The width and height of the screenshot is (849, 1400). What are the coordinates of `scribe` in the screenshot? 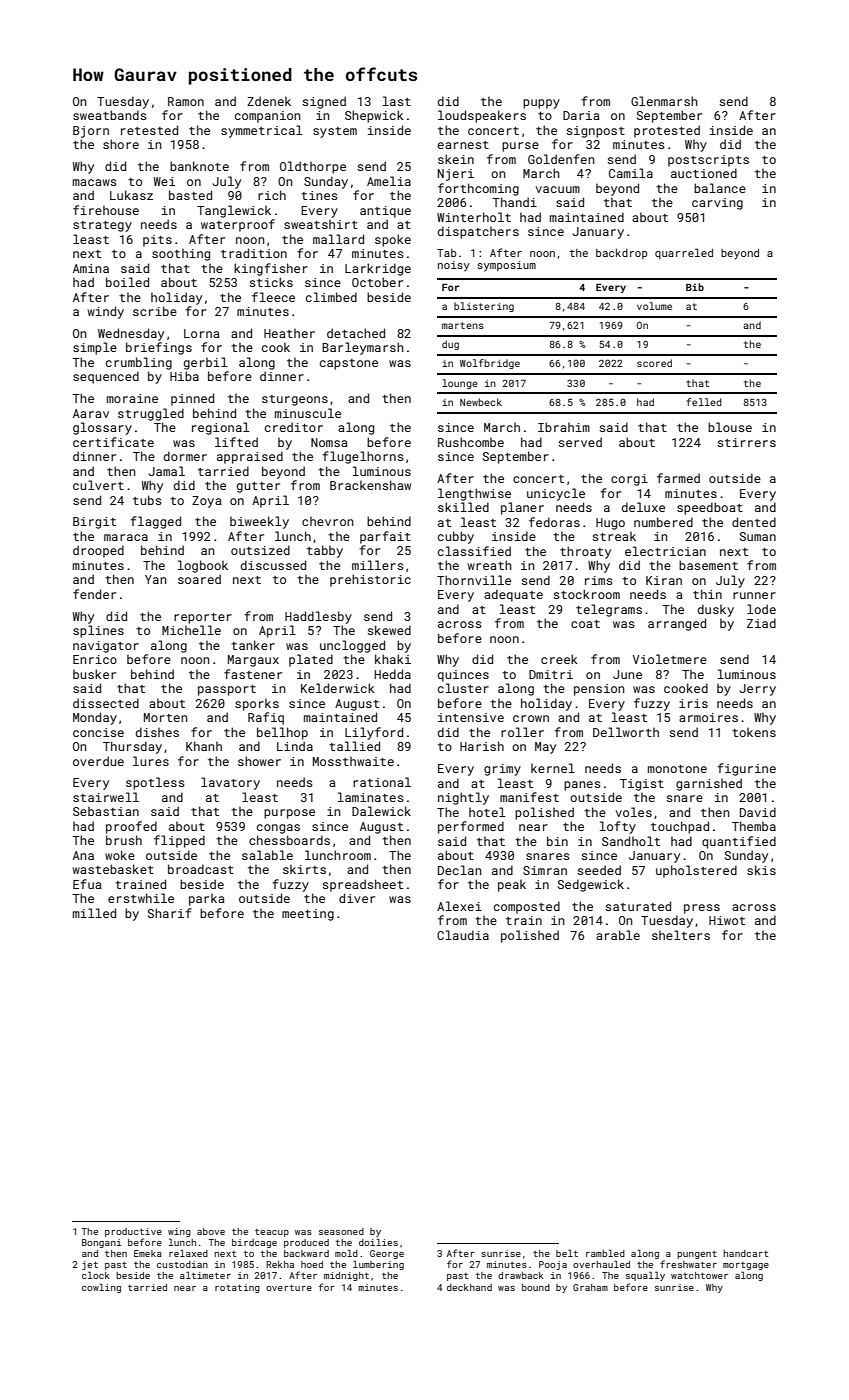 It's located at (155, 311).
